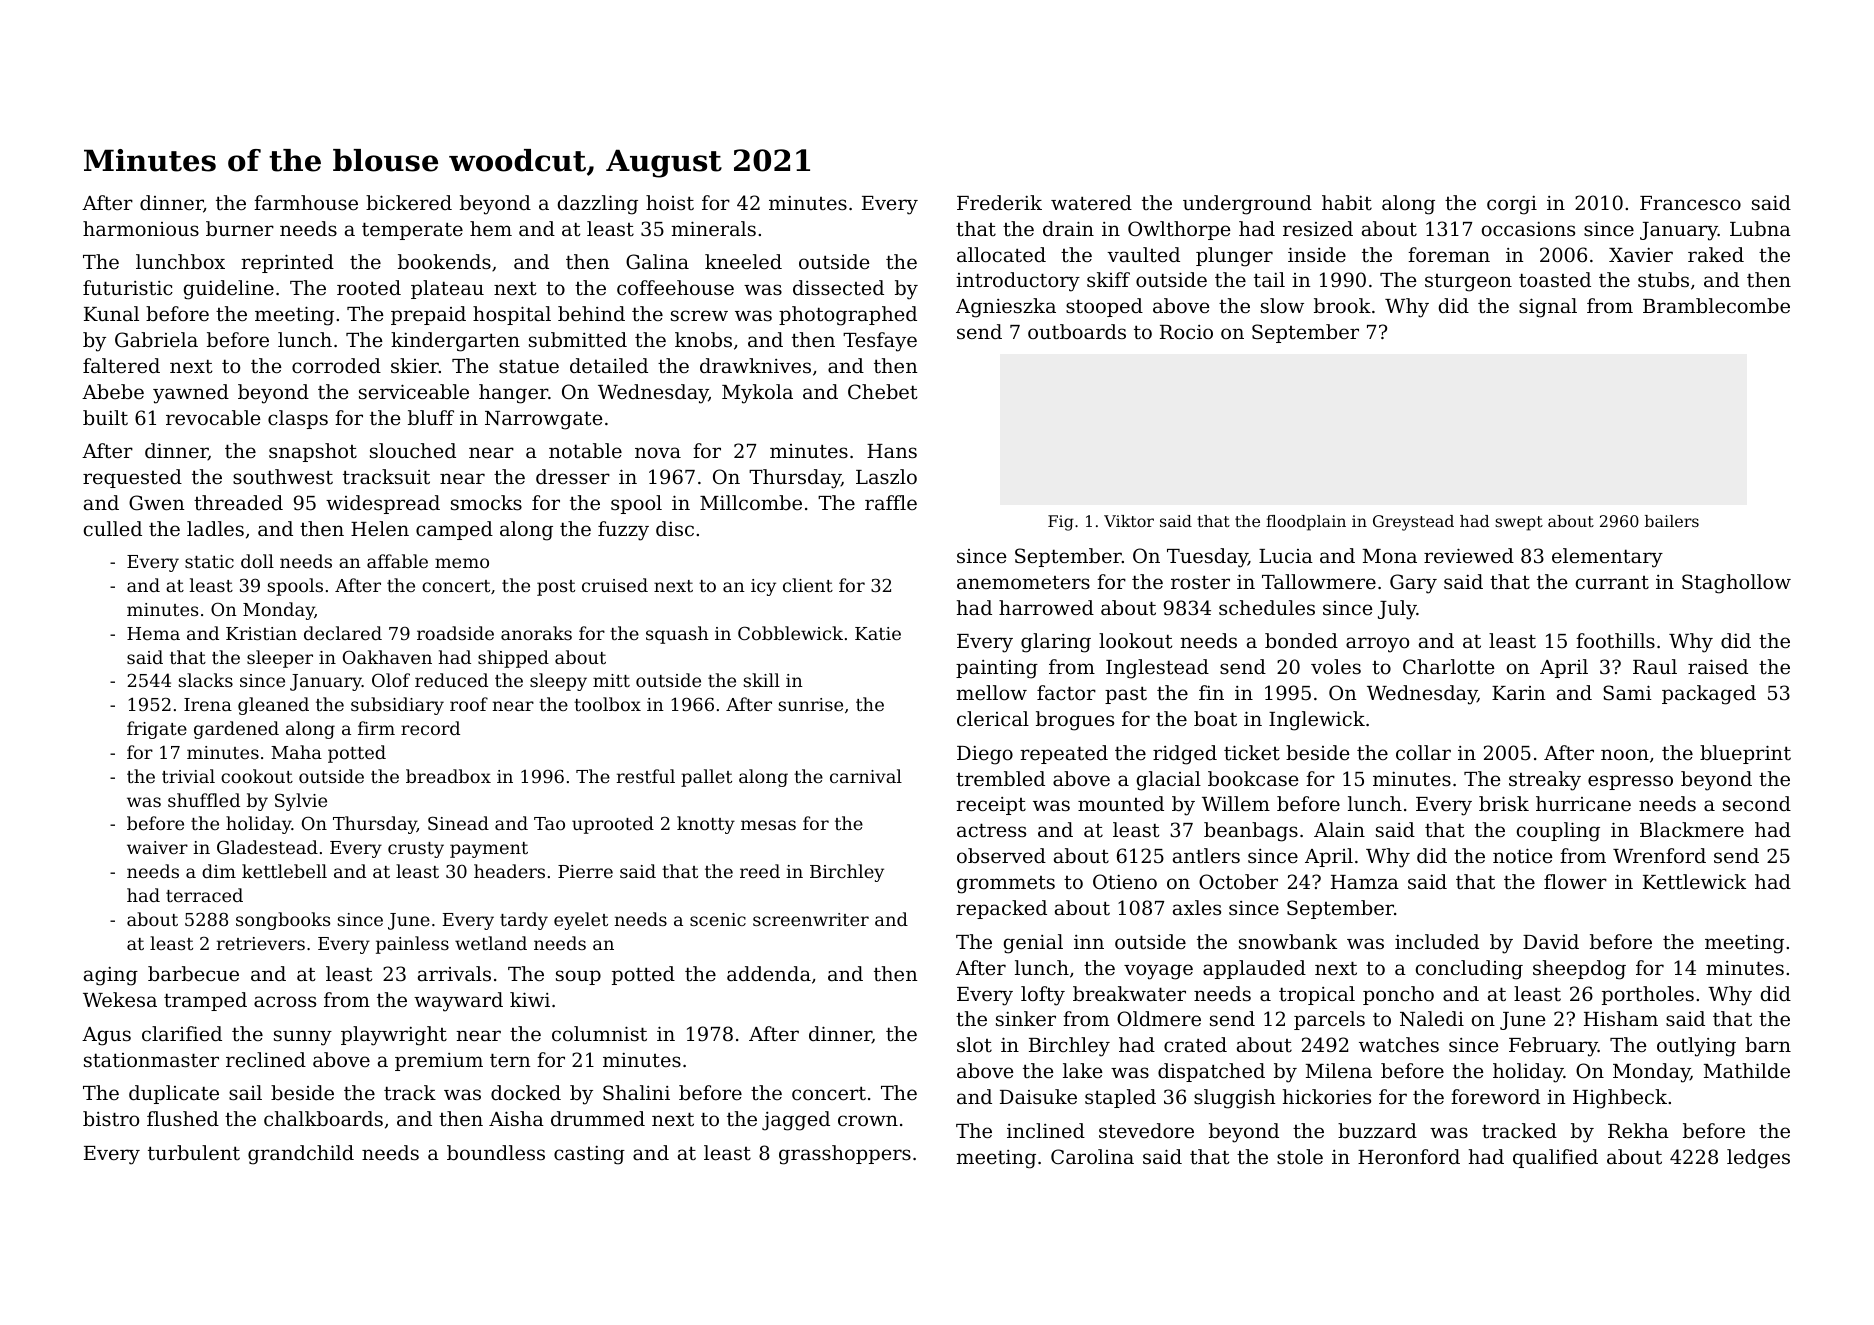  I want to click on signal, so click(1548, 308).
